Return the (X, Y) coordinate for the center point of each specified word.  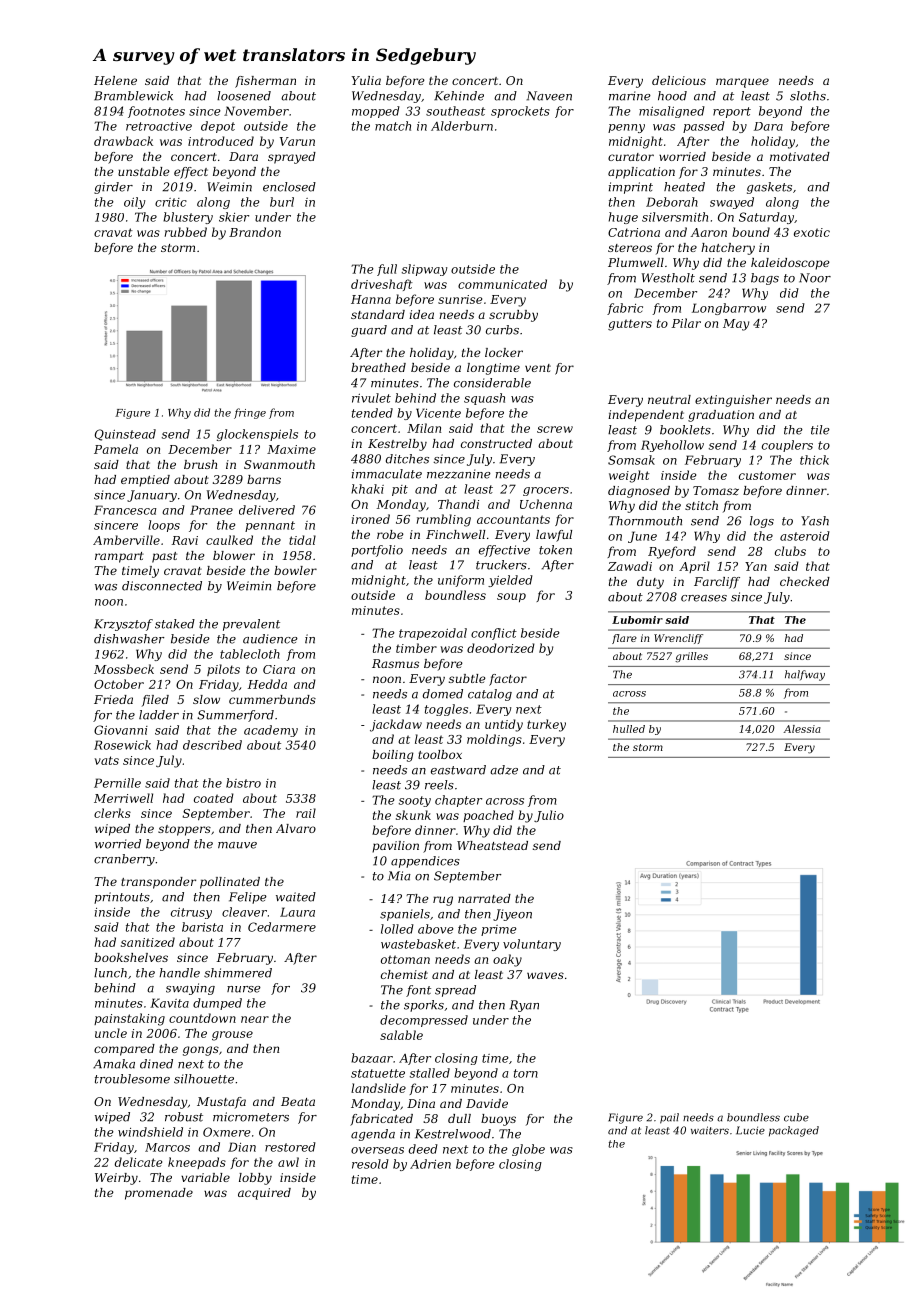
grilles (691, 657)
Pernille (117, 783)
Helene (115, 80)
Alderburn (462, 126)
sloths (808, 96)
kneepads (197, 1163)
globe (528, 1150)
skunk (413, 815)
